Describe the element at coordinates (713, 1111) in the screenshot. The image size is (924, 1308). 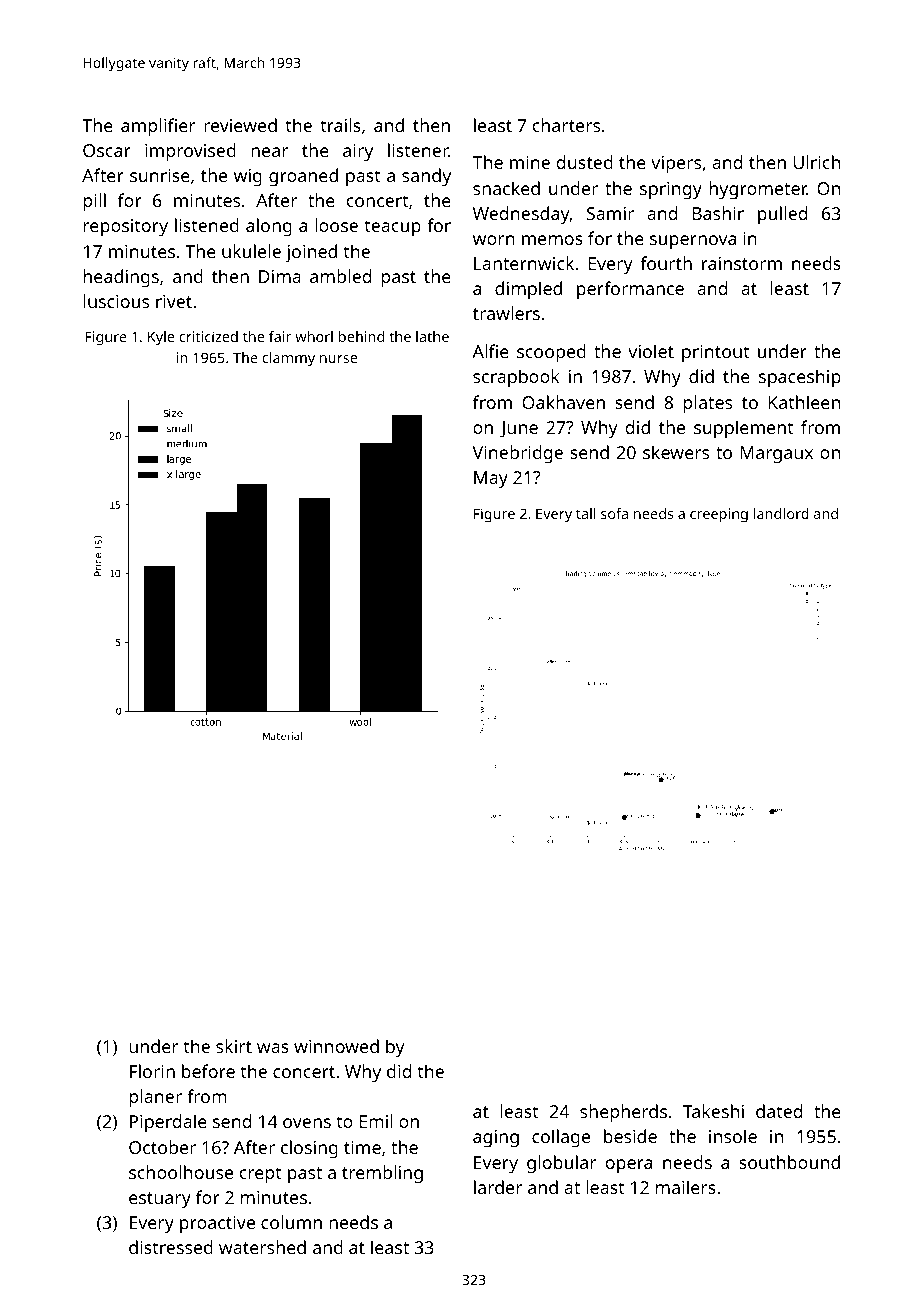
I see `Takeshi` at that location.
